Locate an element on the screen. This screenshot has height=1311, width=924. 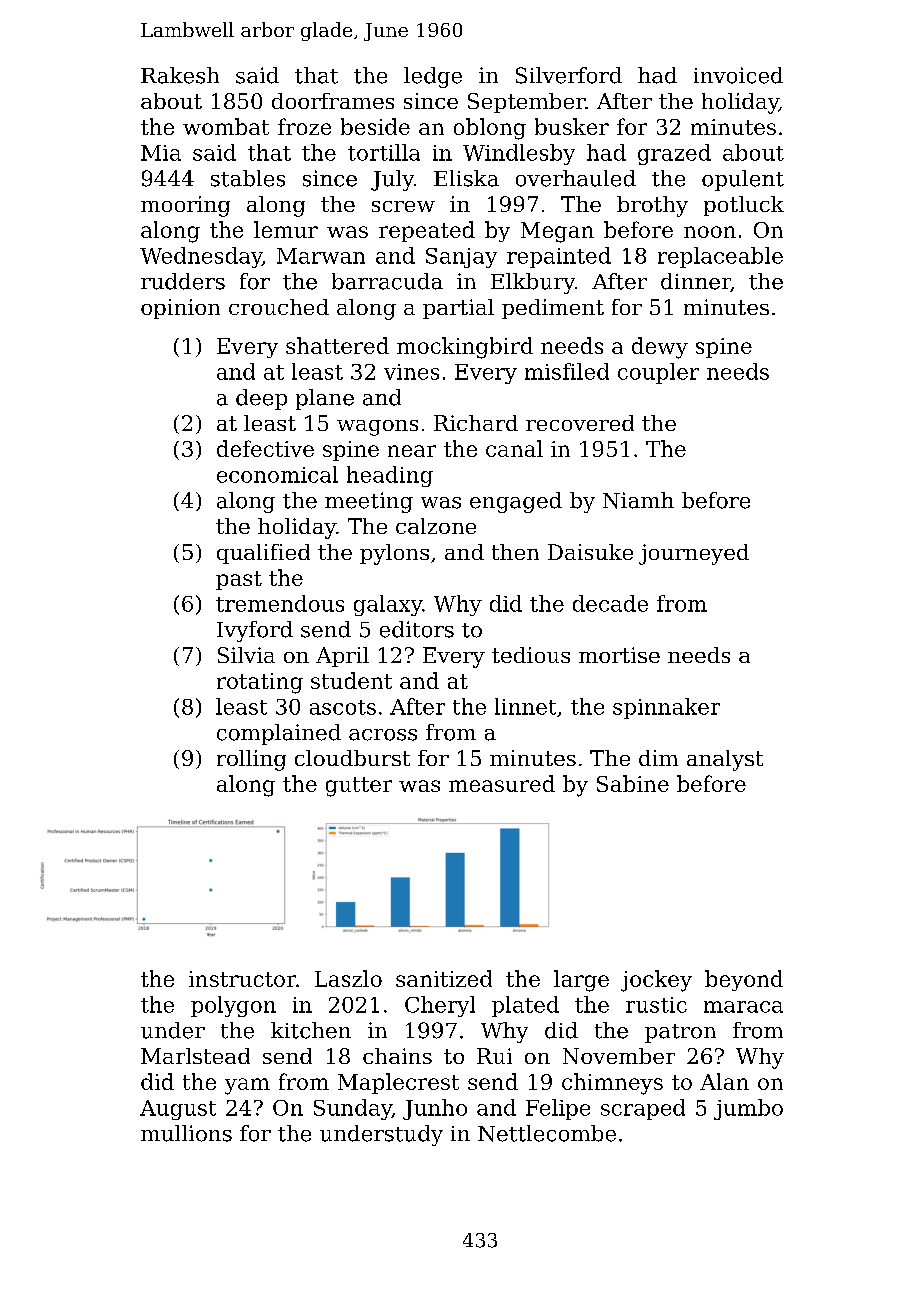
oblong is located at coordinates (490, 129).
